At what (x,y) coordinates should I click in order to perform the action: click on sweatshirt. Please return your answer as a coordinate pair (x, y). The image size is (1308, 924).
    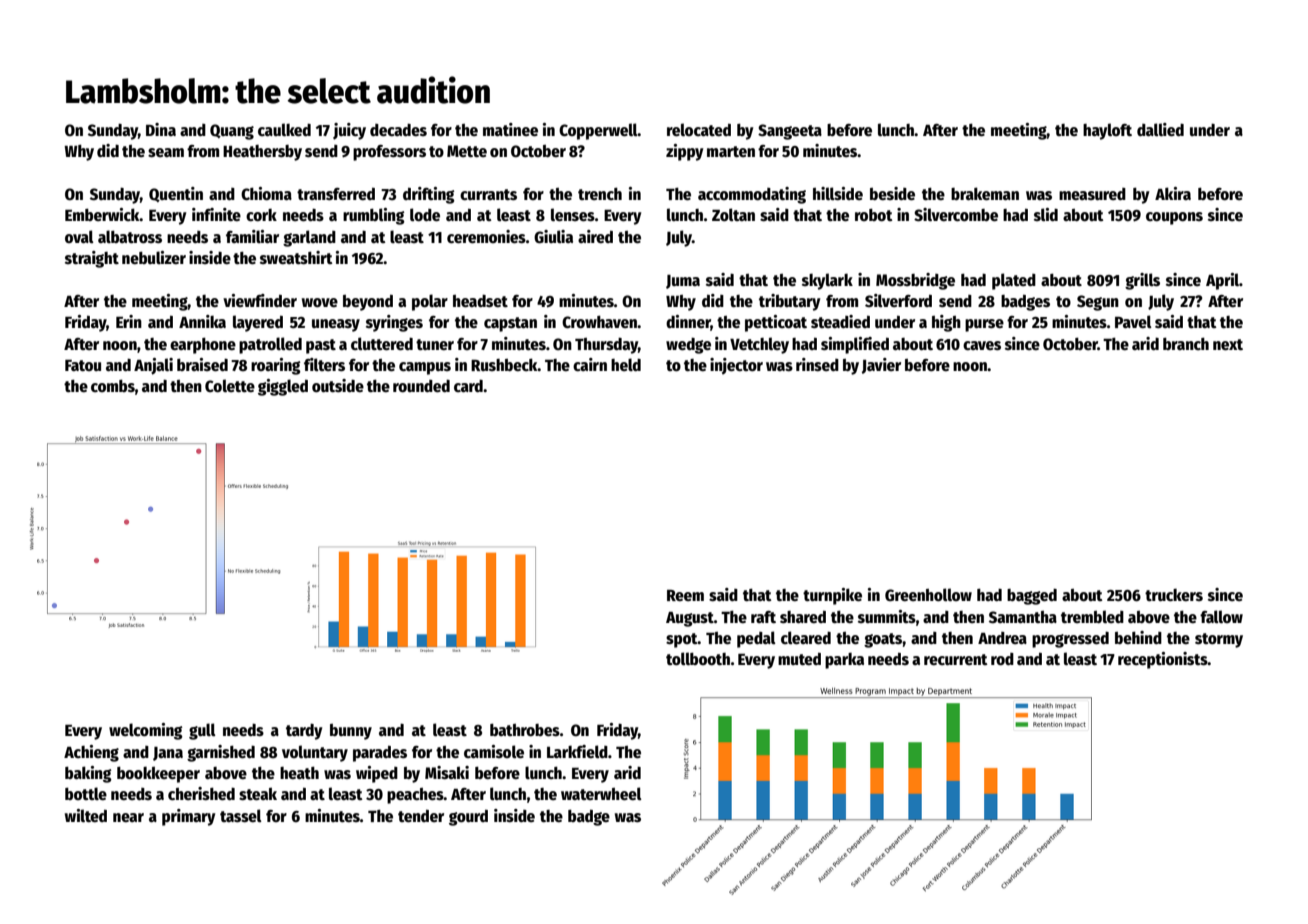
    Looking at the image, I should click on (296, 257).
